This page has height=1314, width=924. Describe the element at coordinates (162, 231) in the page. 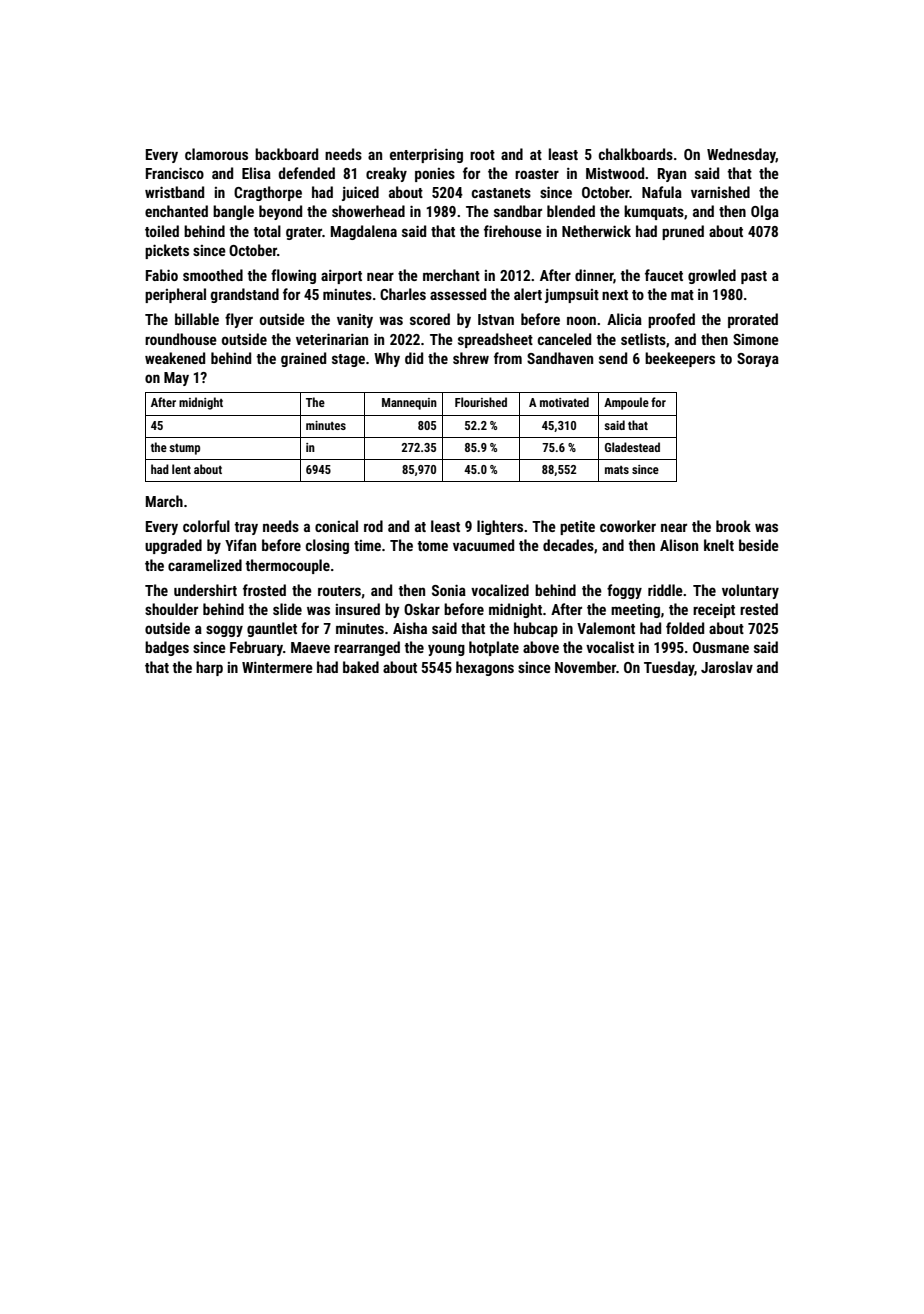

I see `toiled` at that location.
